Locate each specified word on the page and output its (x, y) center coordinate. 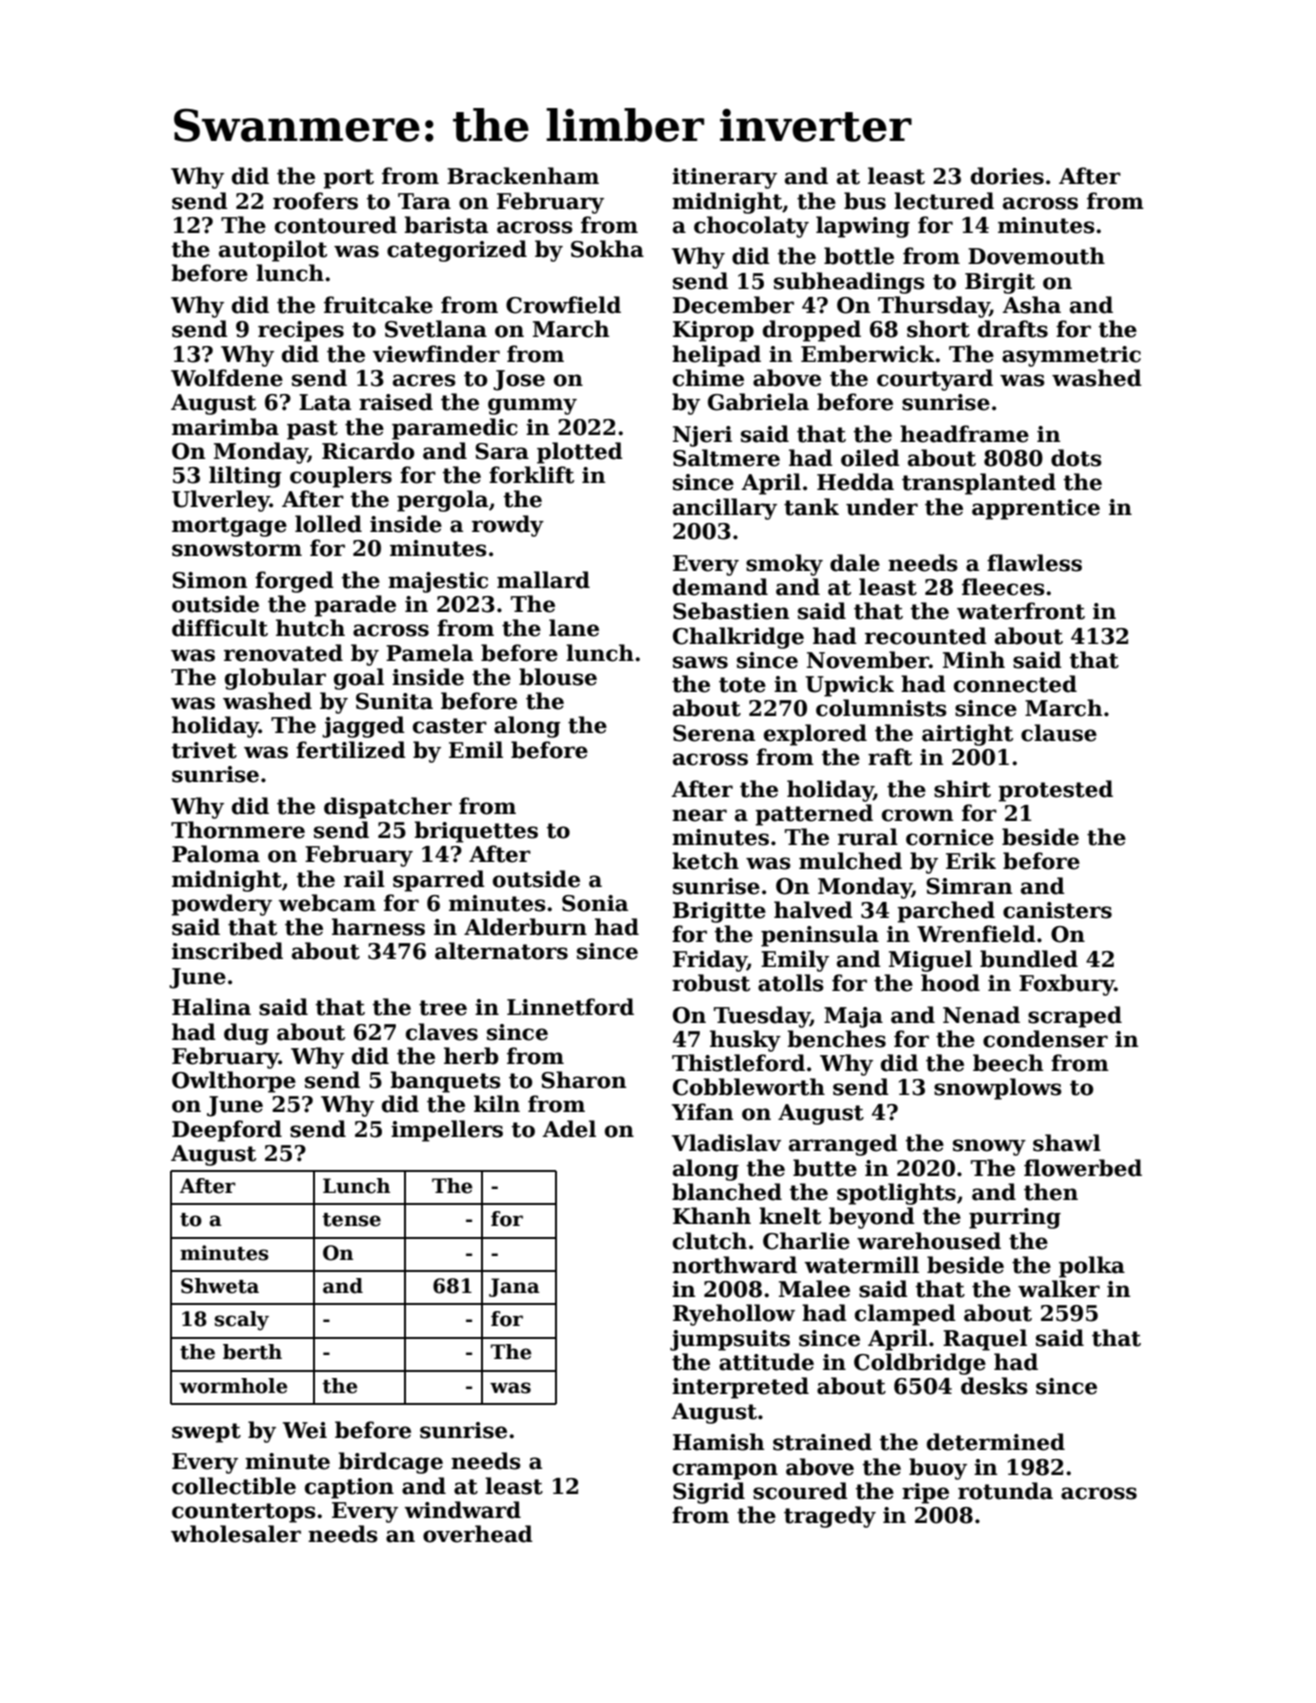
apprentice (1036, 509)
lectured (944, 201)
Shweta (220, 1286)
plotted (580, 453)
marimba (225, 427)
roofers (315, 201)
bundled (1029, 959)
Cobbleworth (749, 1087)
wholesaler (236, 1534)
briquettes (476, 832)
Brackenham (523, 176)
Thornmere (238, 830)
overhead (478, 1534)
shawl (1067, 1143)
